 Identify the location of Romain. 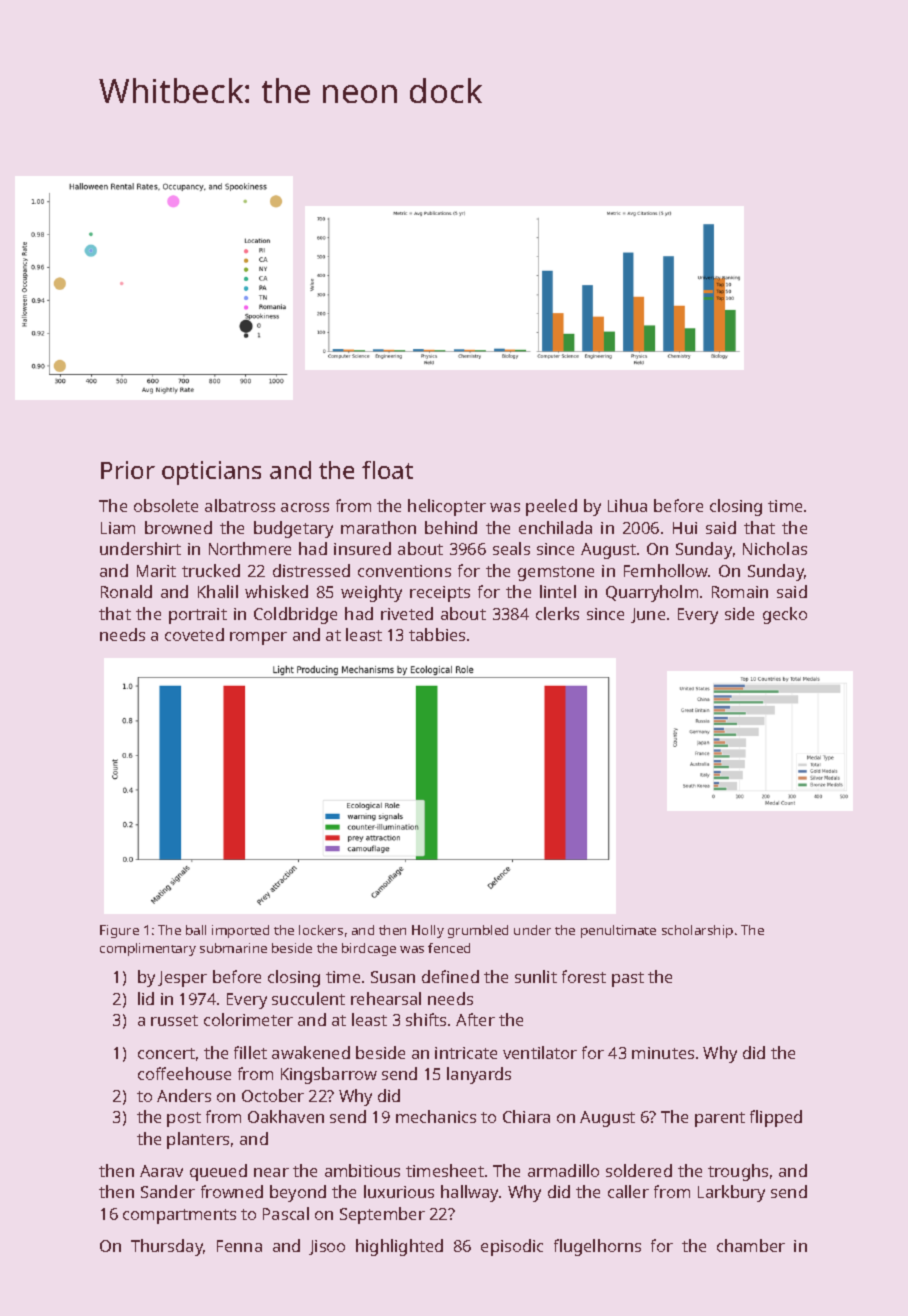
(740, 592).
